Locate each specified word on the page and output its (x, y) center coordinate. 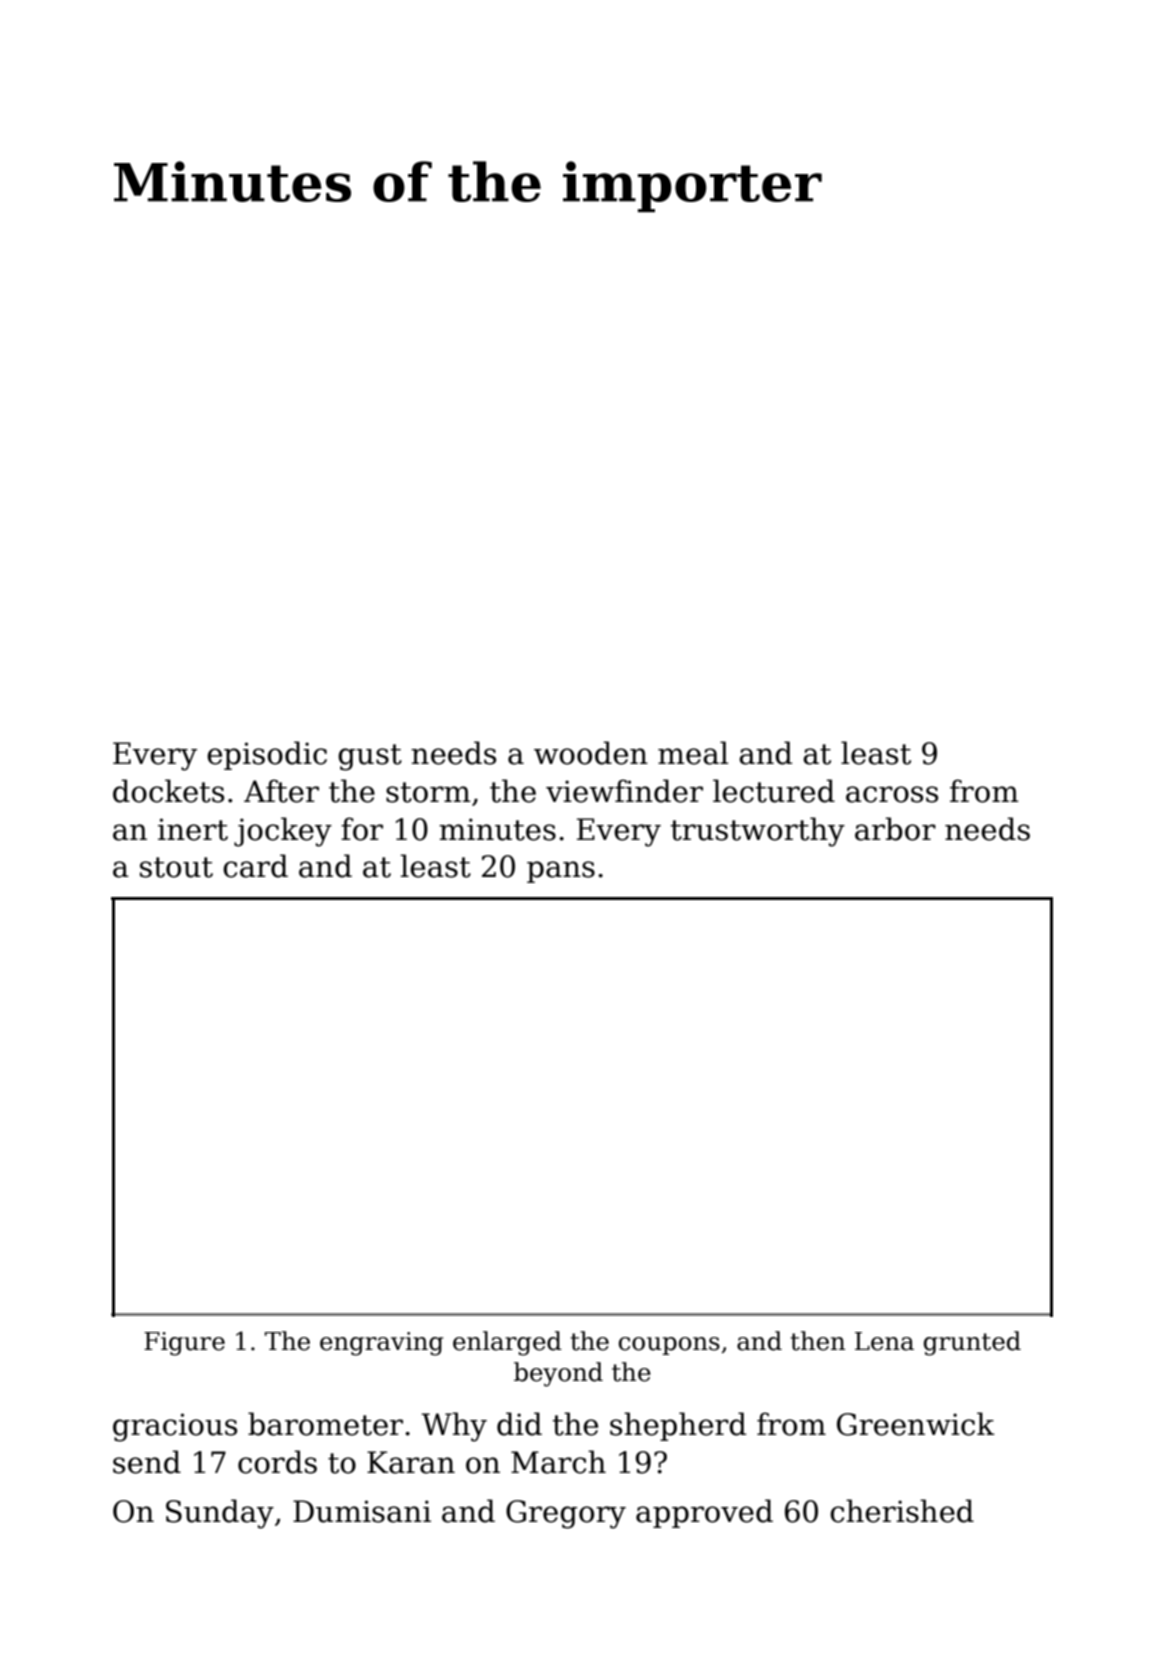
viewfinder (624, 791)
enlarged (507, 1343)
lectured (774, 791)
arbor (895, 829)
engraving (381, 1344)
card (255, 866)
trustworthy (757, 832)
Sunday (220, 1514)
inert (193, 829)
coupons (669, 1346)
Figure (184, 1344)
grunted (972, 1343)
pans (561, 872)
